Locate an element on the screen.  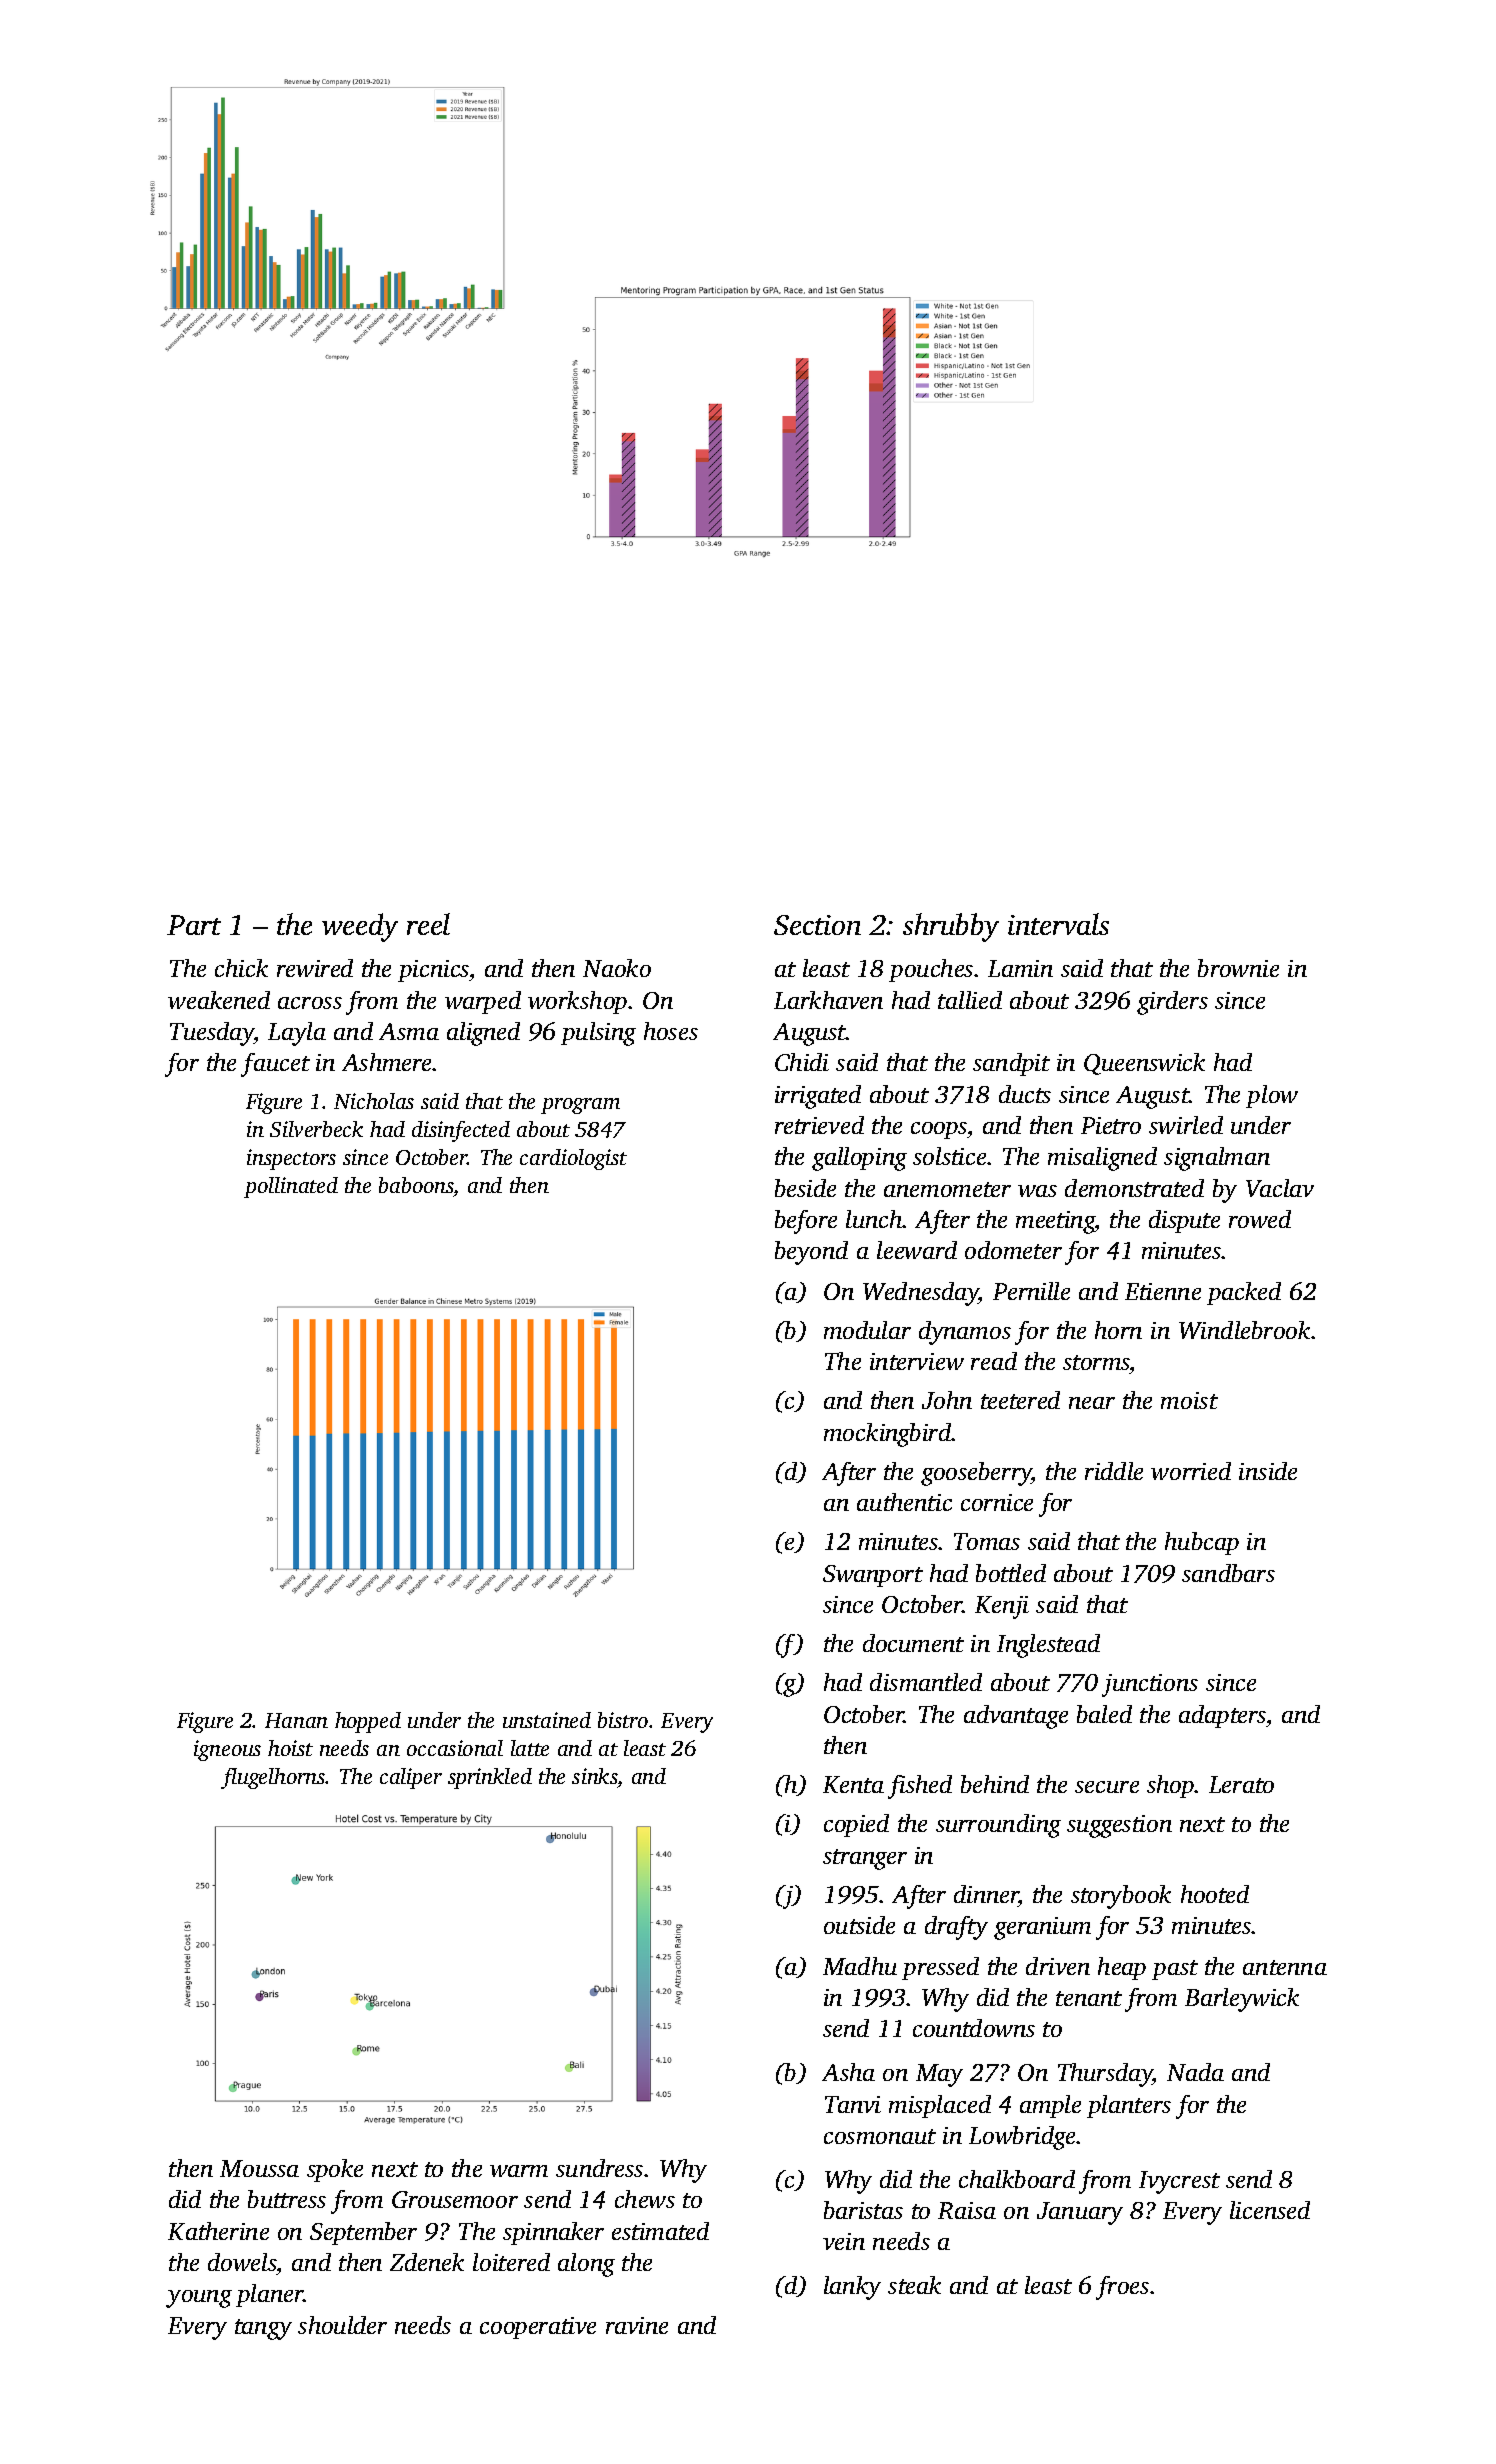
shrubby is located at coordinates (951, 927).
